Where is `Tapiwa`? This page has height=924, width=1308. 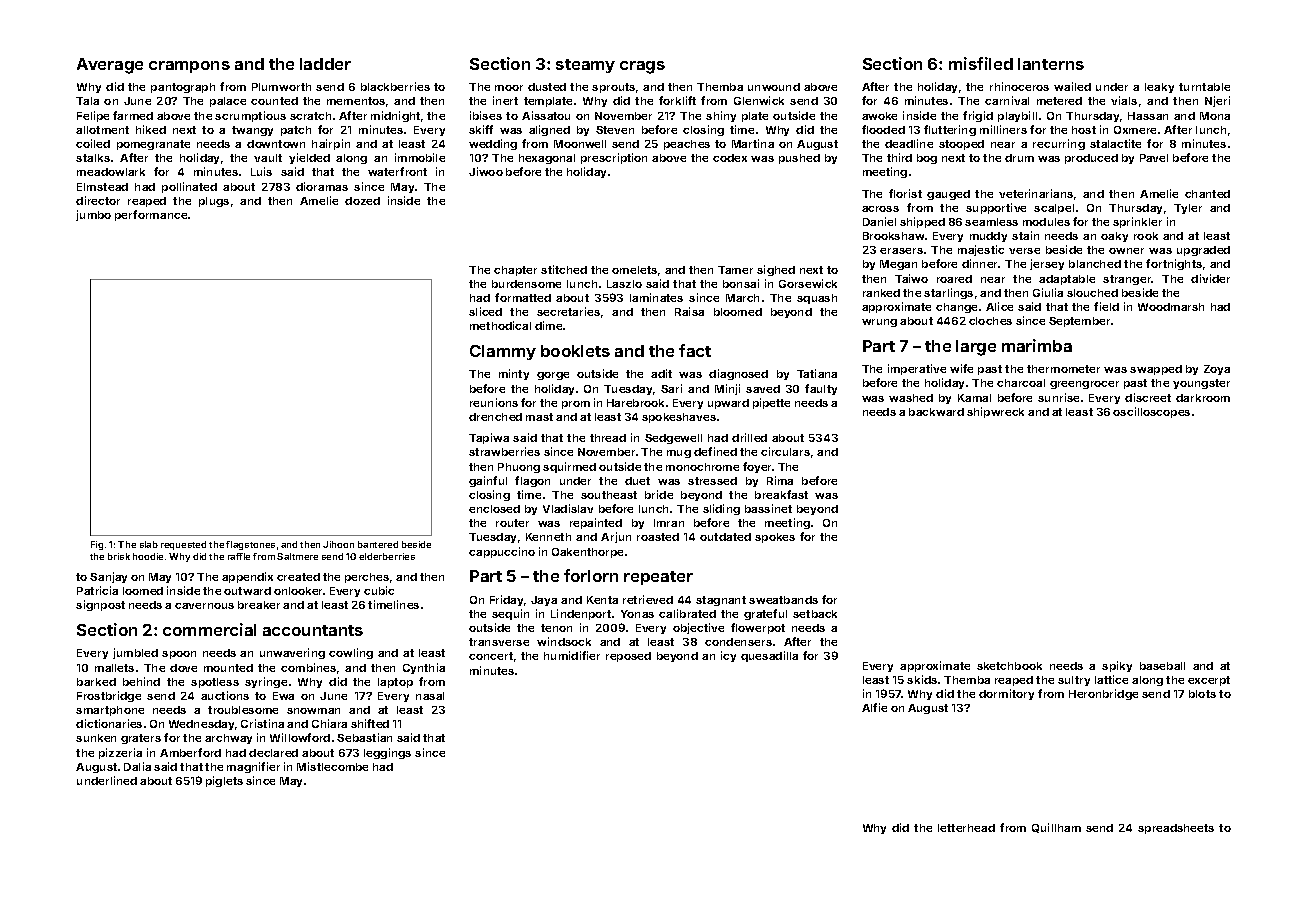 Tapiwa is located at coordinates (489, 438).
